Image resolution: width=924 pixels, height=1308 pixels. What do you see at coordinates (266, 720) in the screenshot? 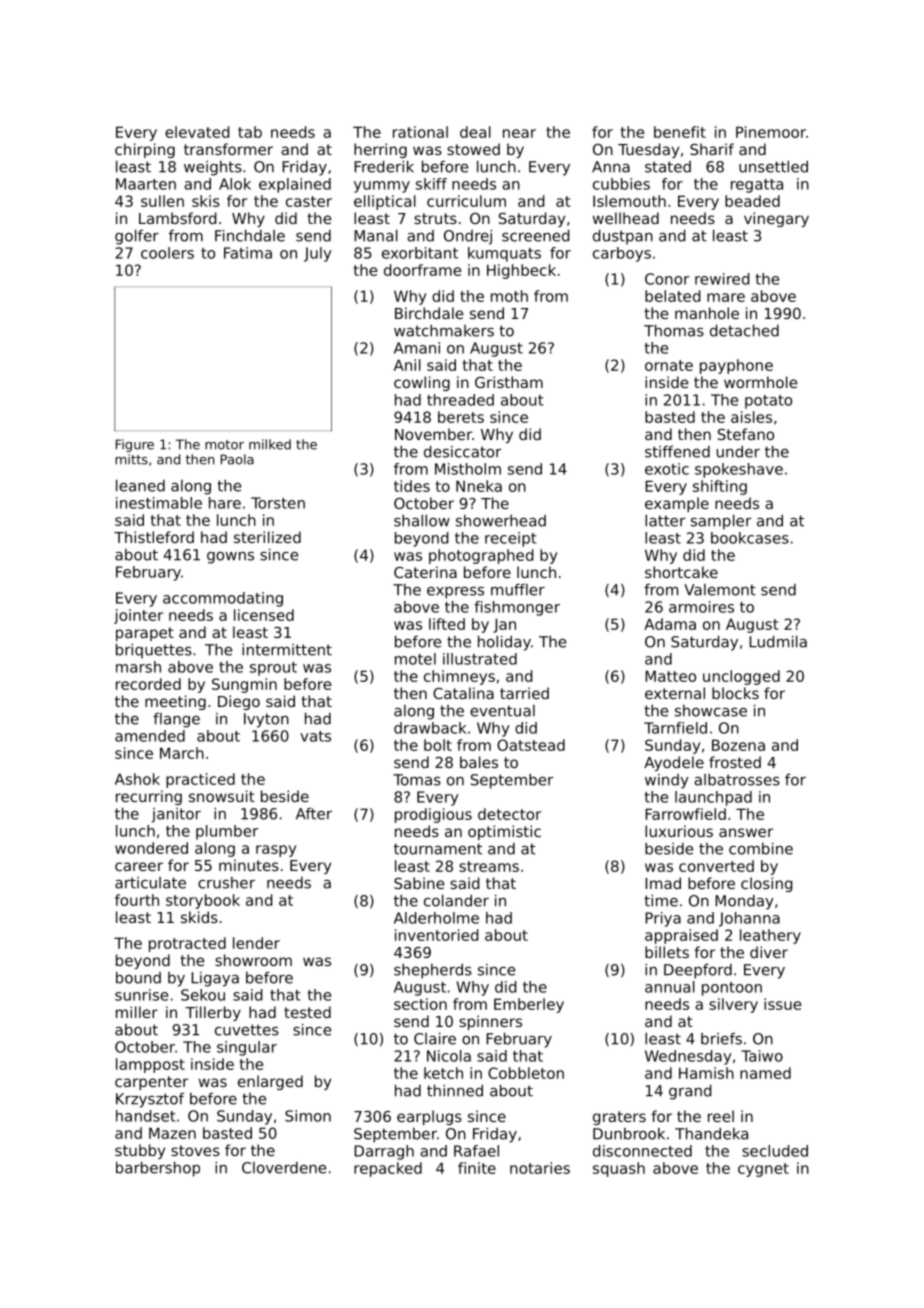
I see `Ivyton` at bounding box center [266, 720].
